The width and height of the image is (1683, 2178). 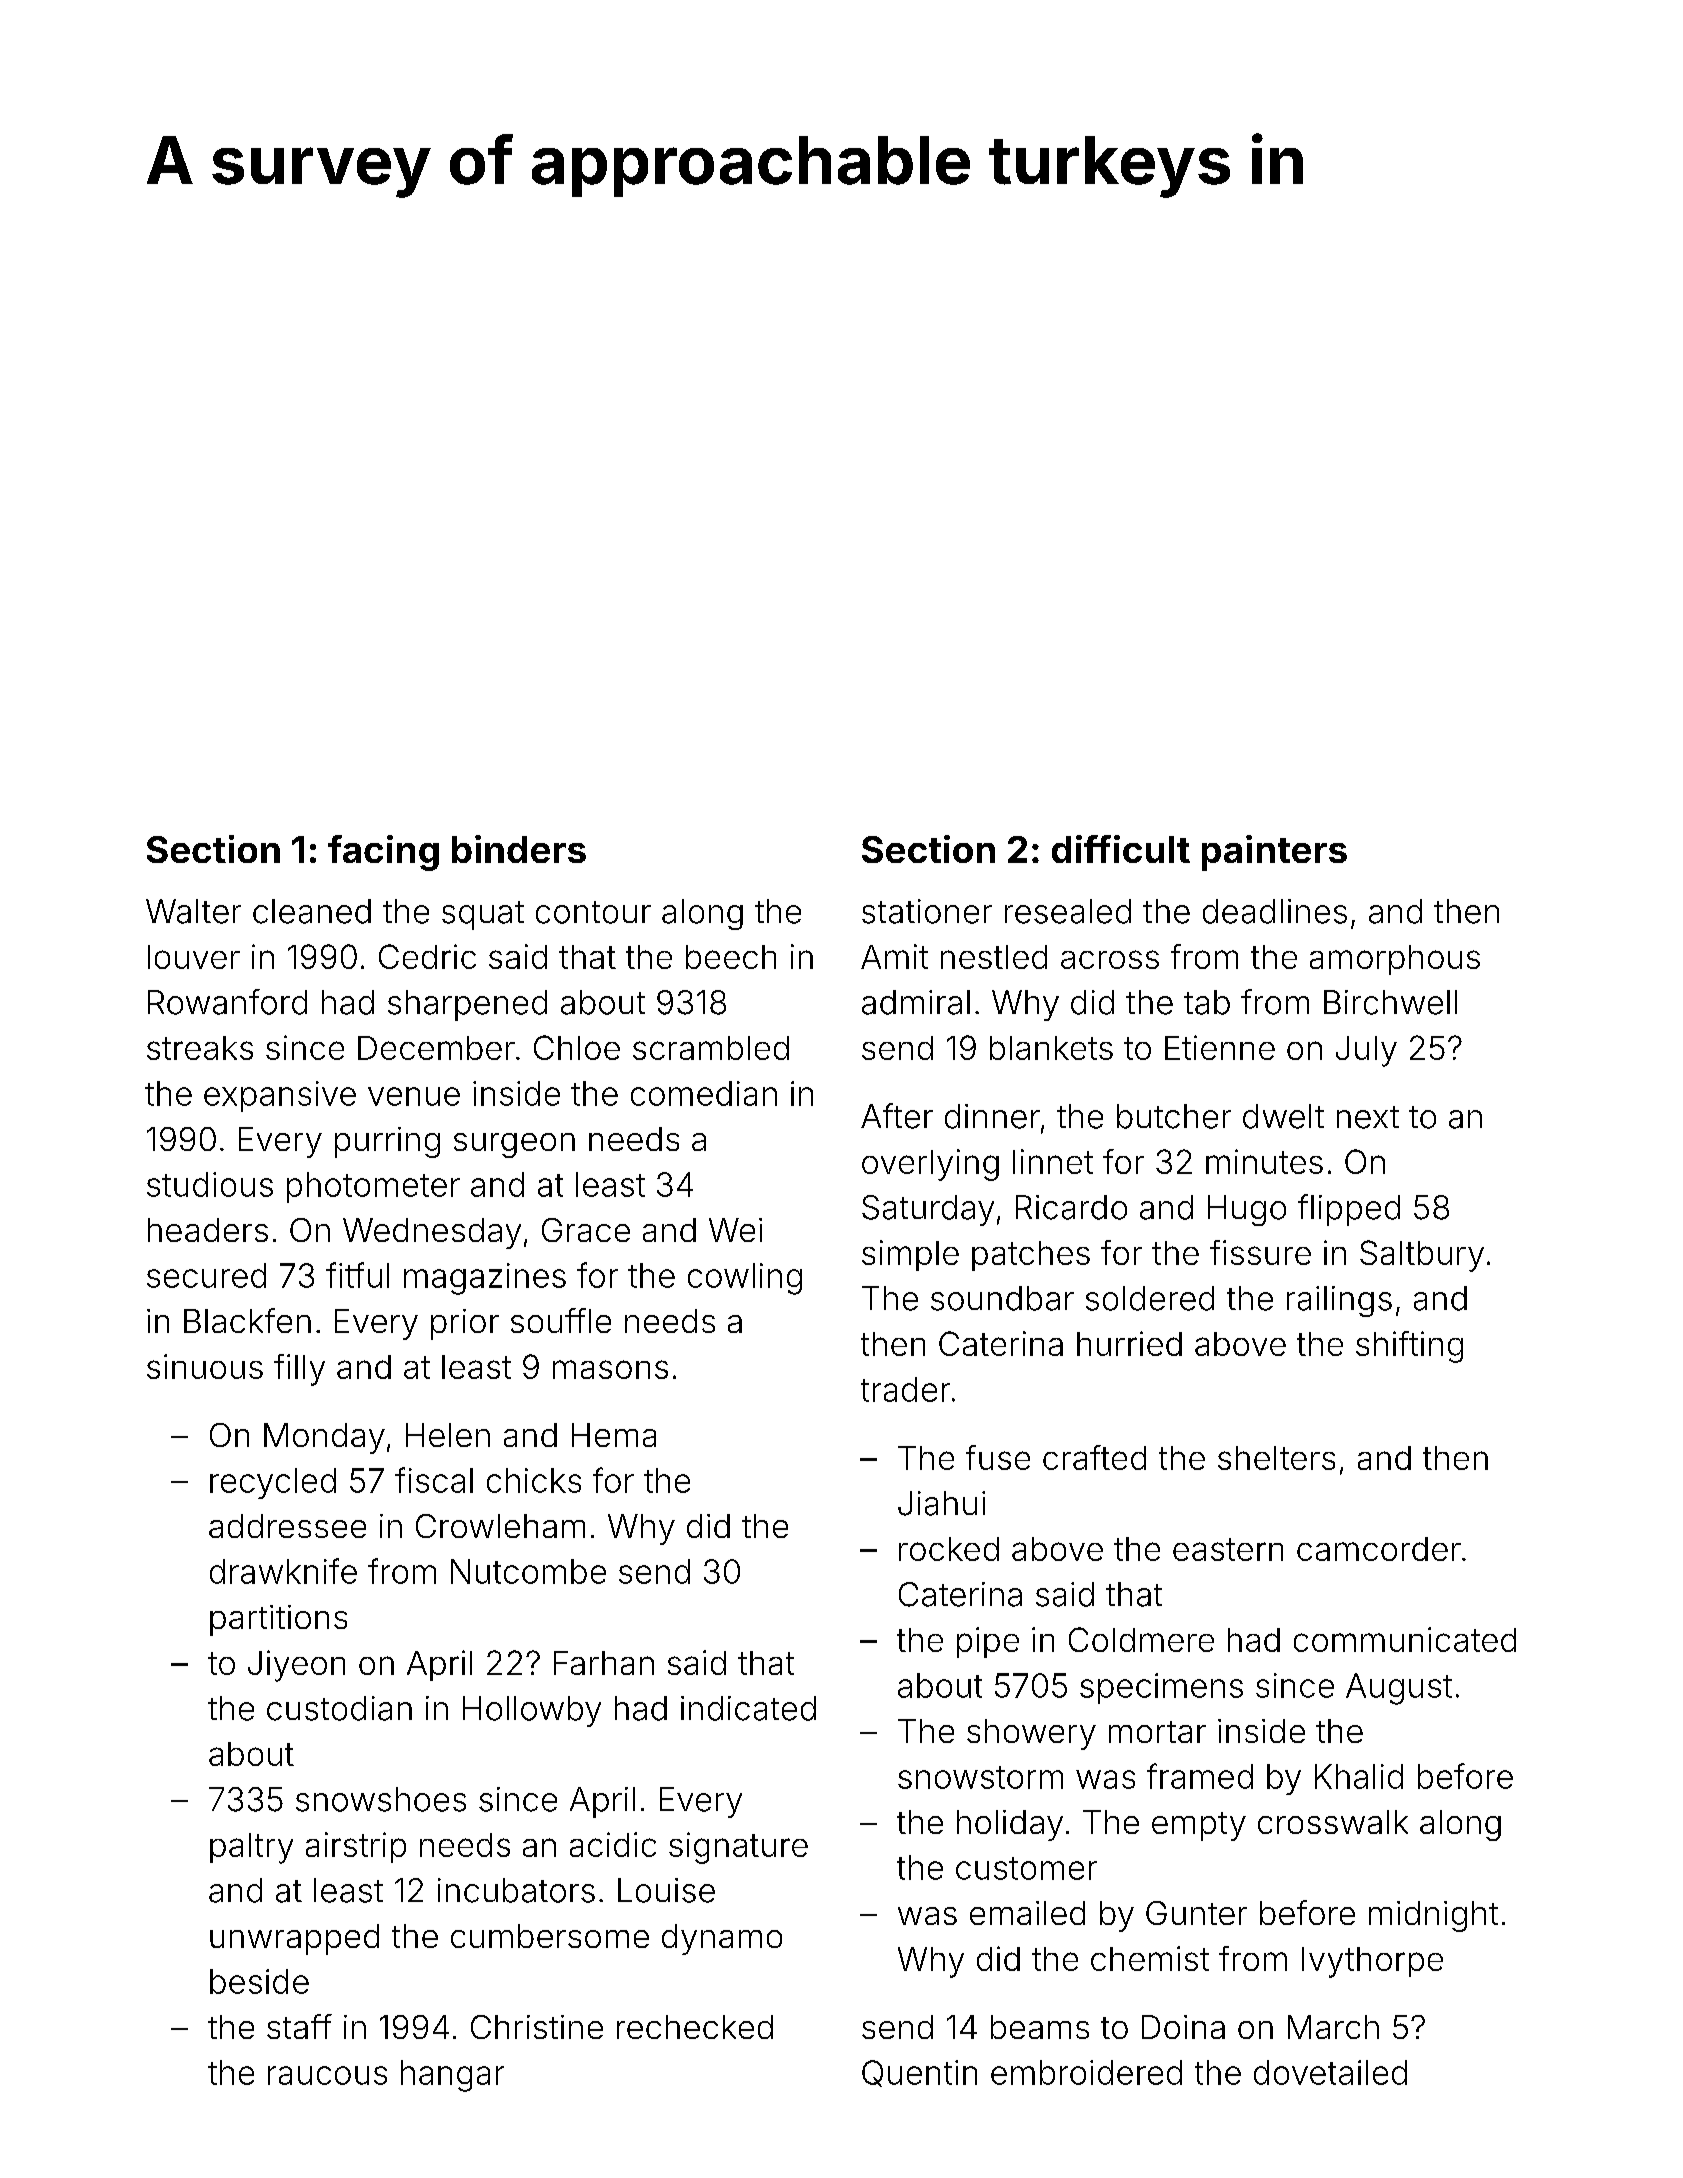 I want to click on painters, so click(x=1274, y=853).
